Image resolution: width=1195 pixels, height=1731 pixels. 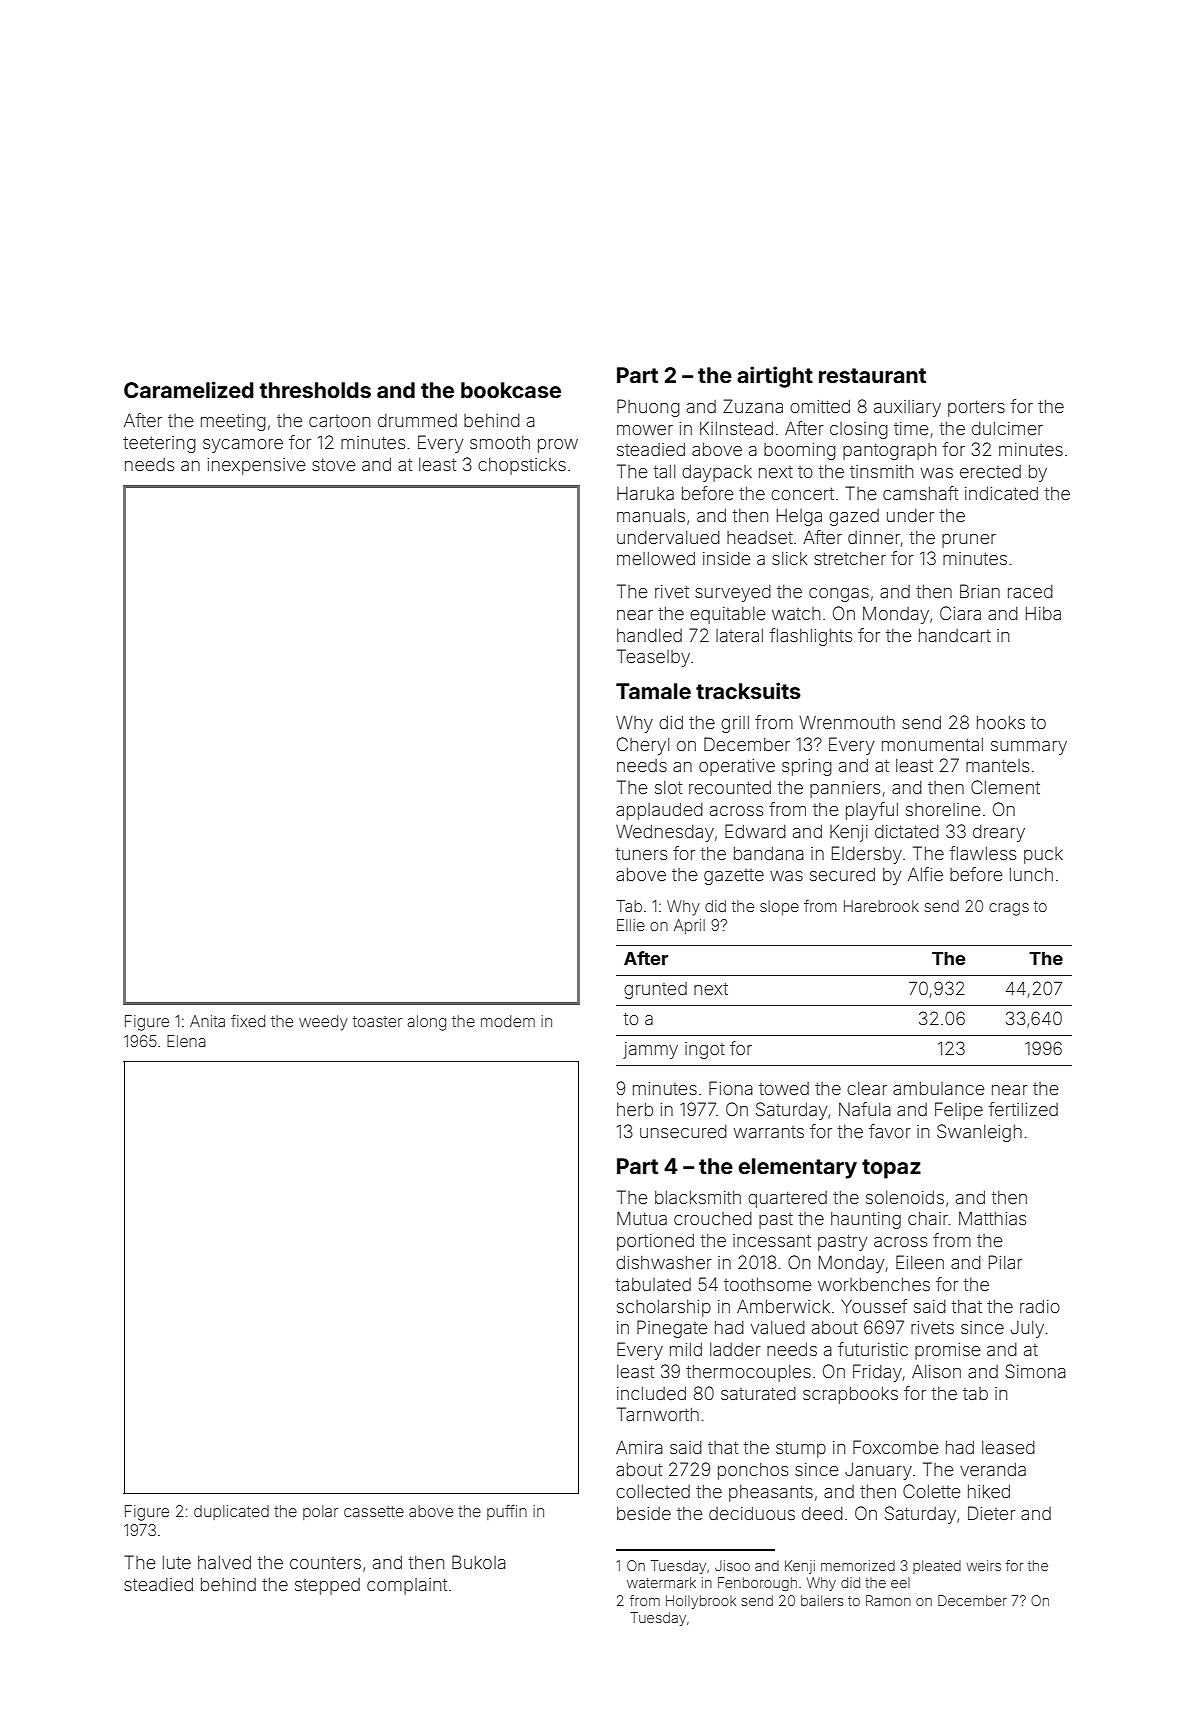 I want to click on summary, so click(x=1029, y=748).
